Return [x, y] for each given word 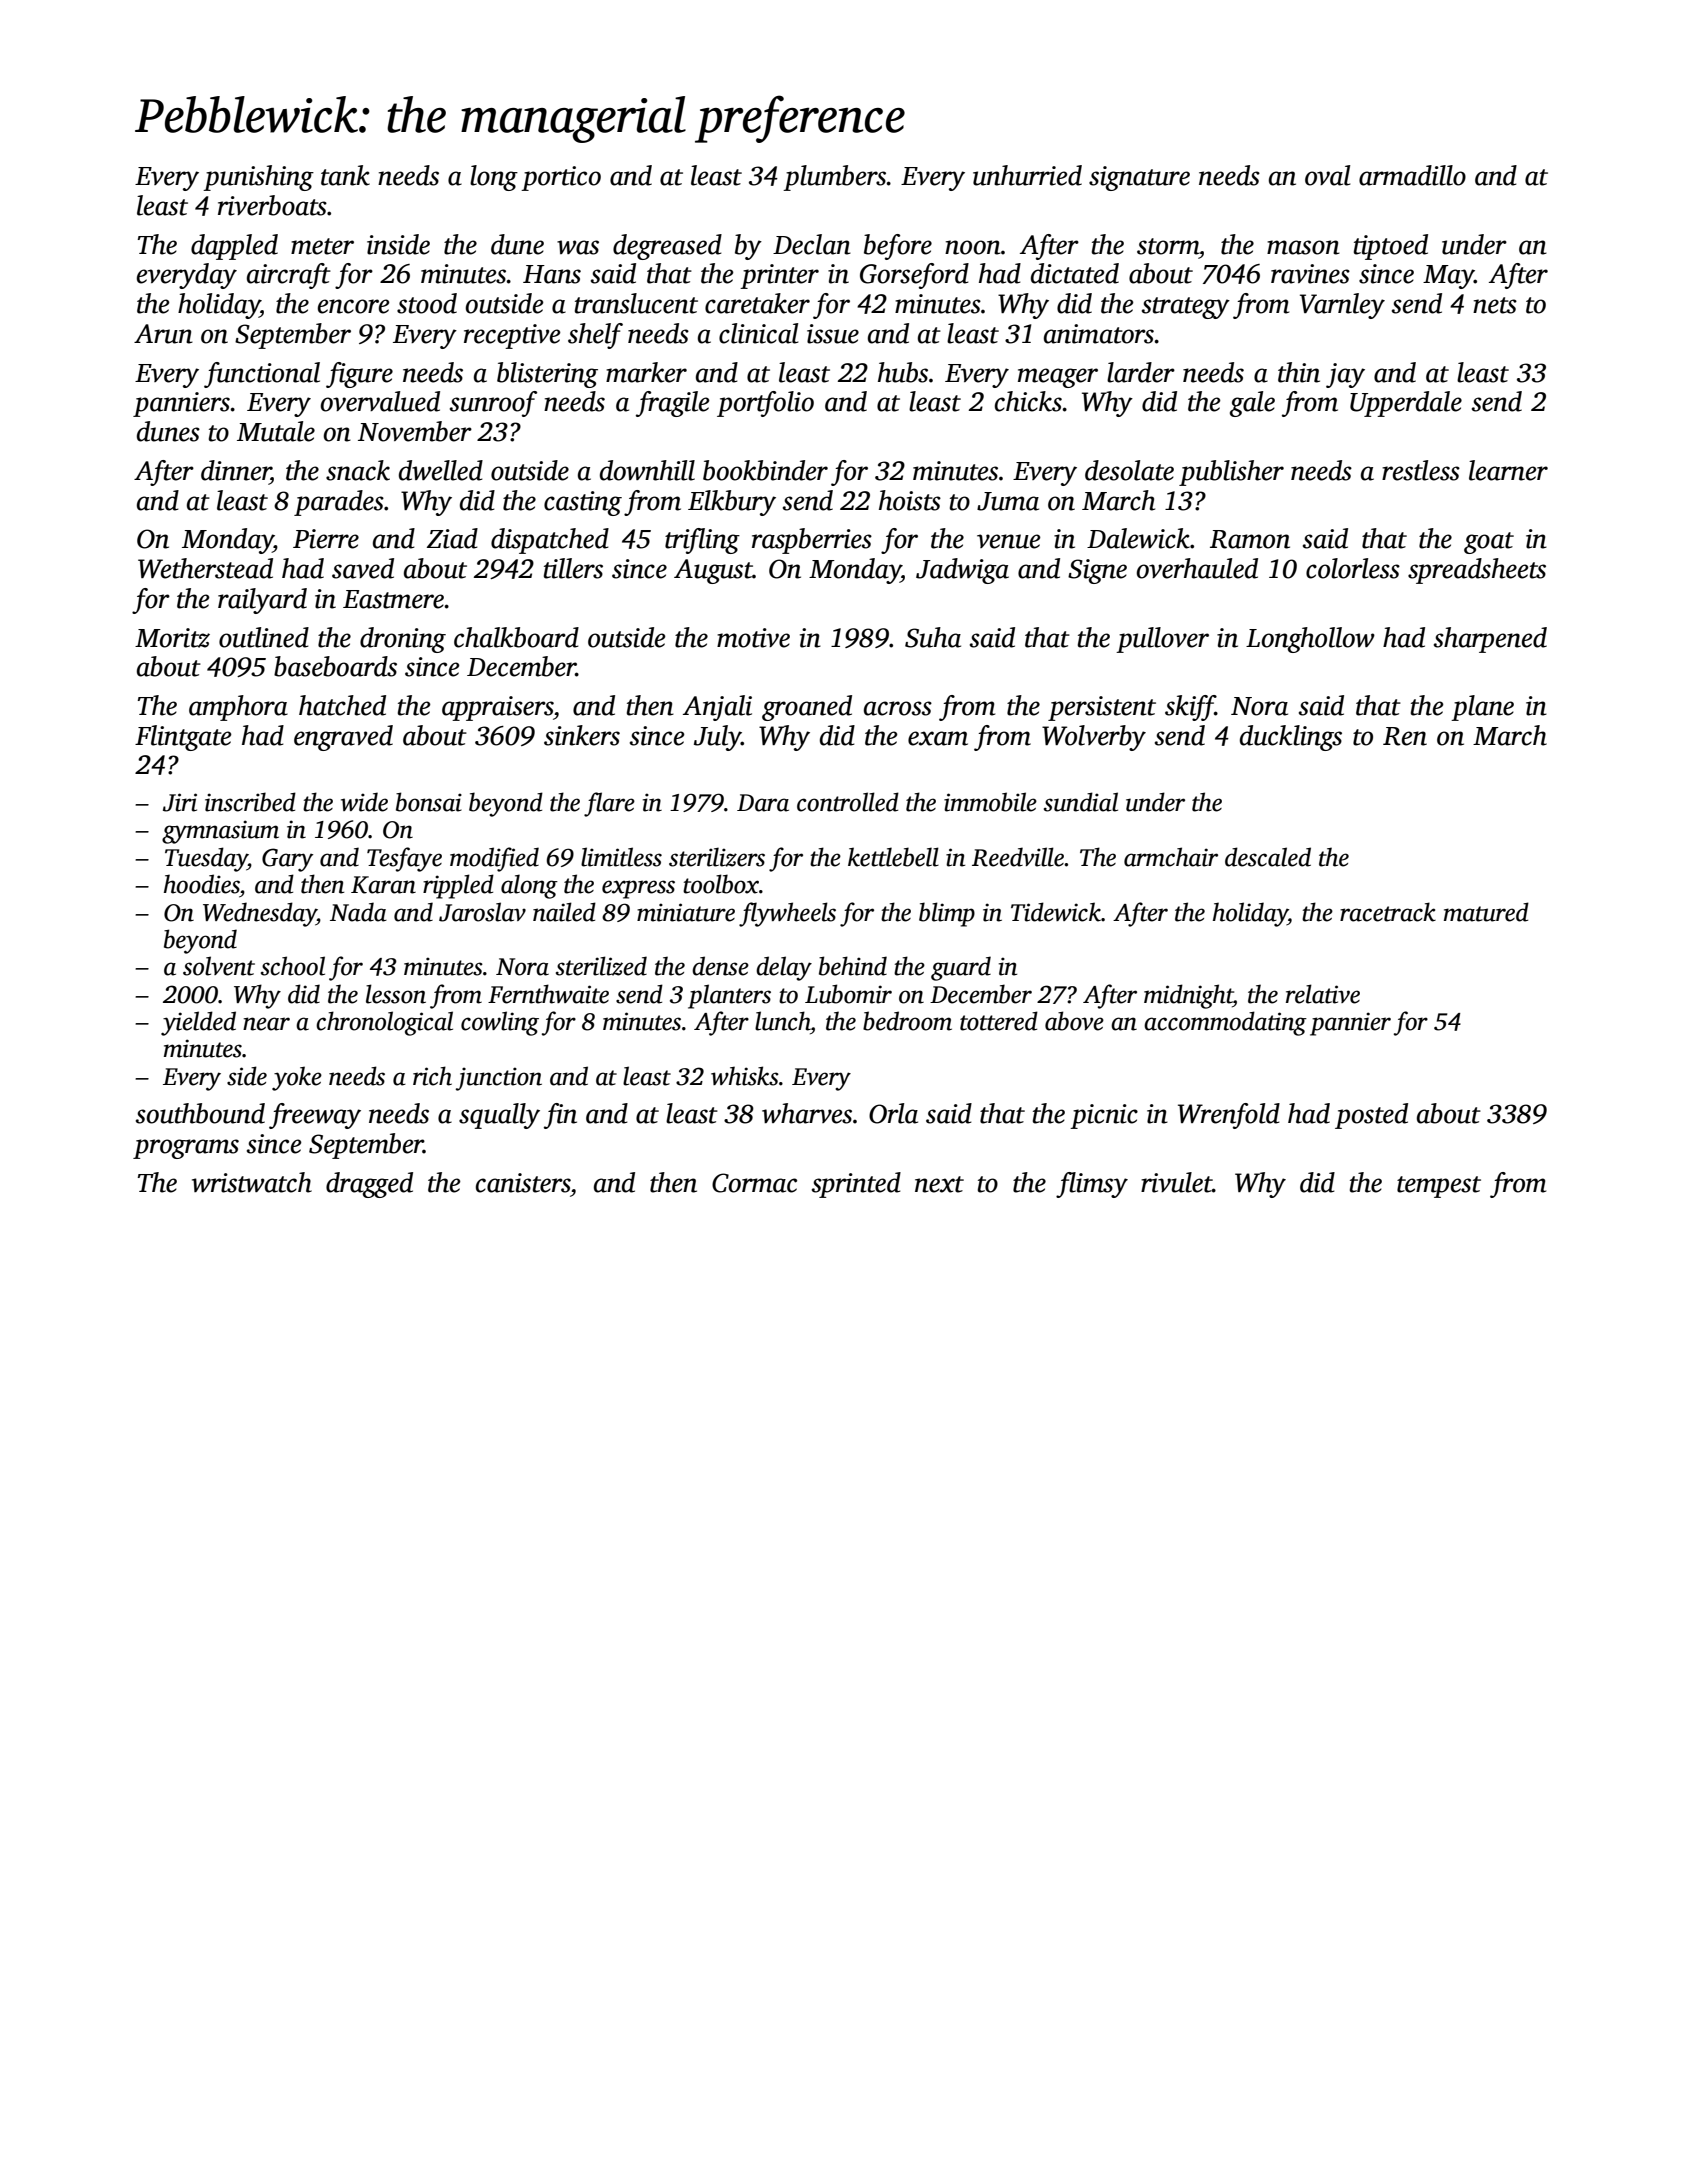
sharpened [1490, 640]
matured [1486, 912]
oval [1327, 175]
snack [358, 470]
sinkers [582, 735]
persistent [1102, 708]
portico [561, 178]
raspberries [812, 541]
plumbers [835, 178]
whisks [745, 1076]
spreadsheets [1477, 571]
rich [432, 1076]
